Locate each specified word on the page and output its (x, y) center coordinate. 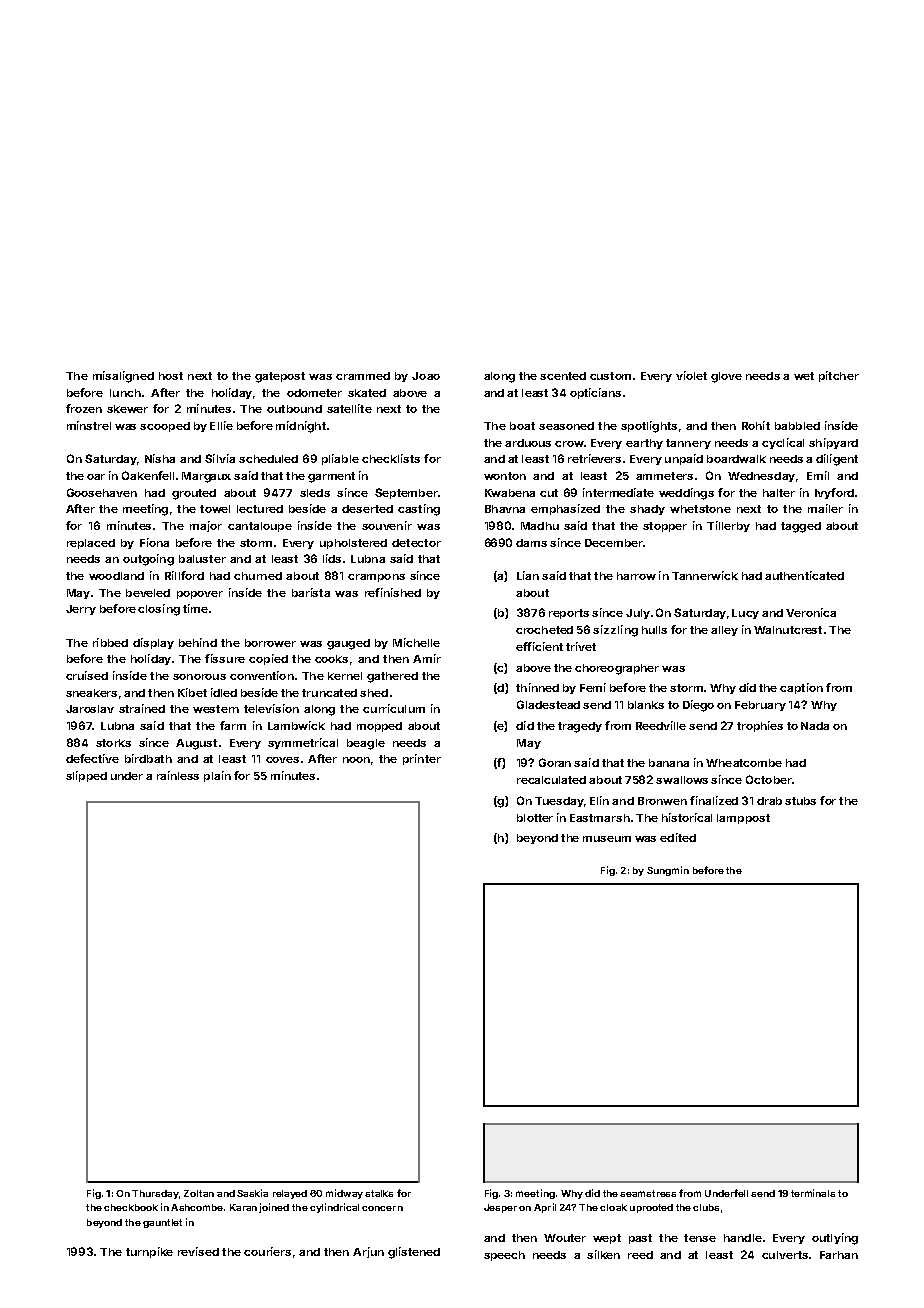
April (545, 1208)
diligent (837, 460)
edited (678, 837)
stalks (379, 1193)
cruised (87, 675)
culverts (785, 1255)
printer (422, 759)
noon (356, 760)
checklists (391, 458)
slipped (86, 776)
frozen (84, 408)
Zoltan (199, 1193)
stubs (800, 801)
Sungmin (668, 871)
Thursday (155, 1194)
